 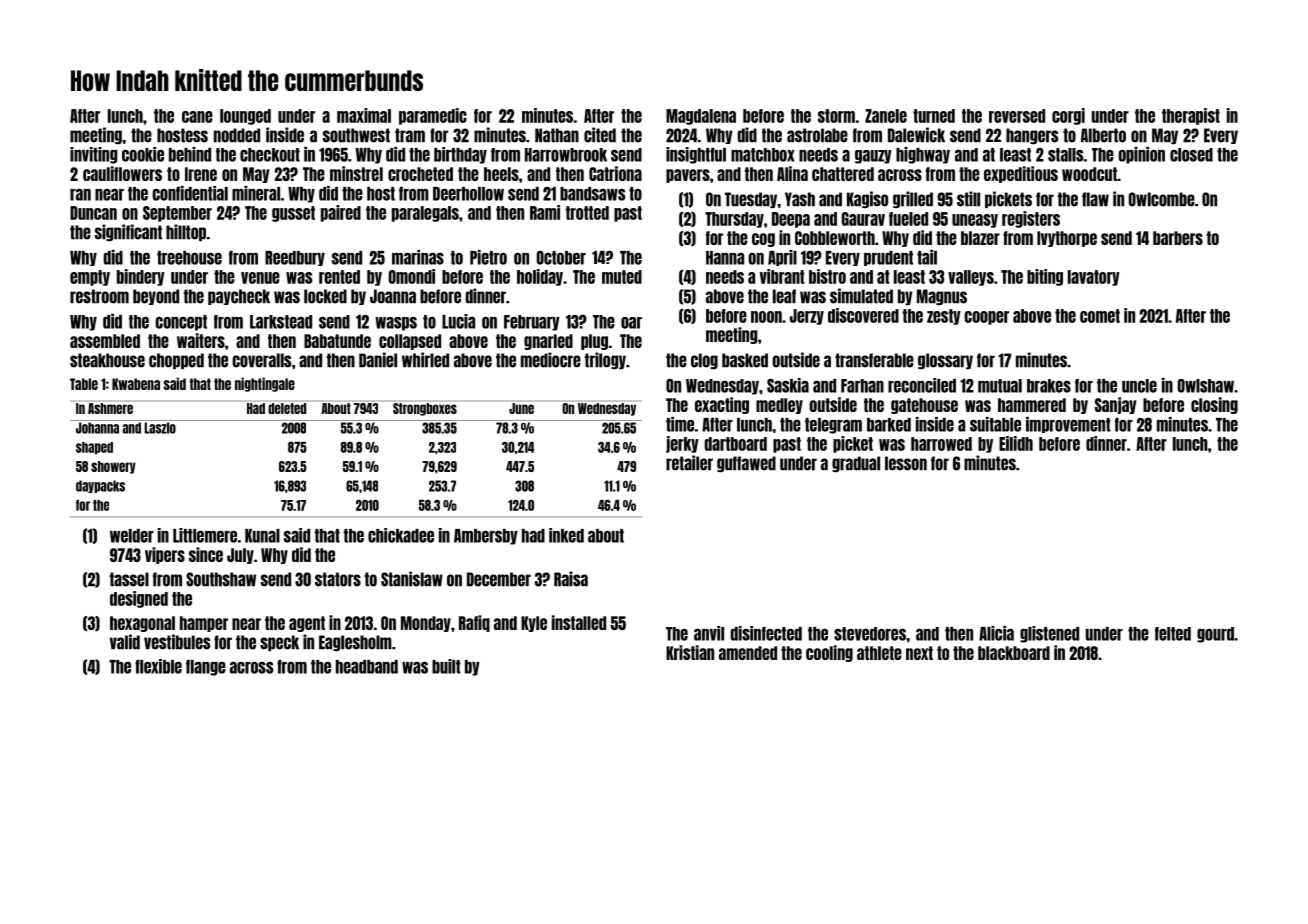 I want to click on guffawed, so click(x=746, y=464).
